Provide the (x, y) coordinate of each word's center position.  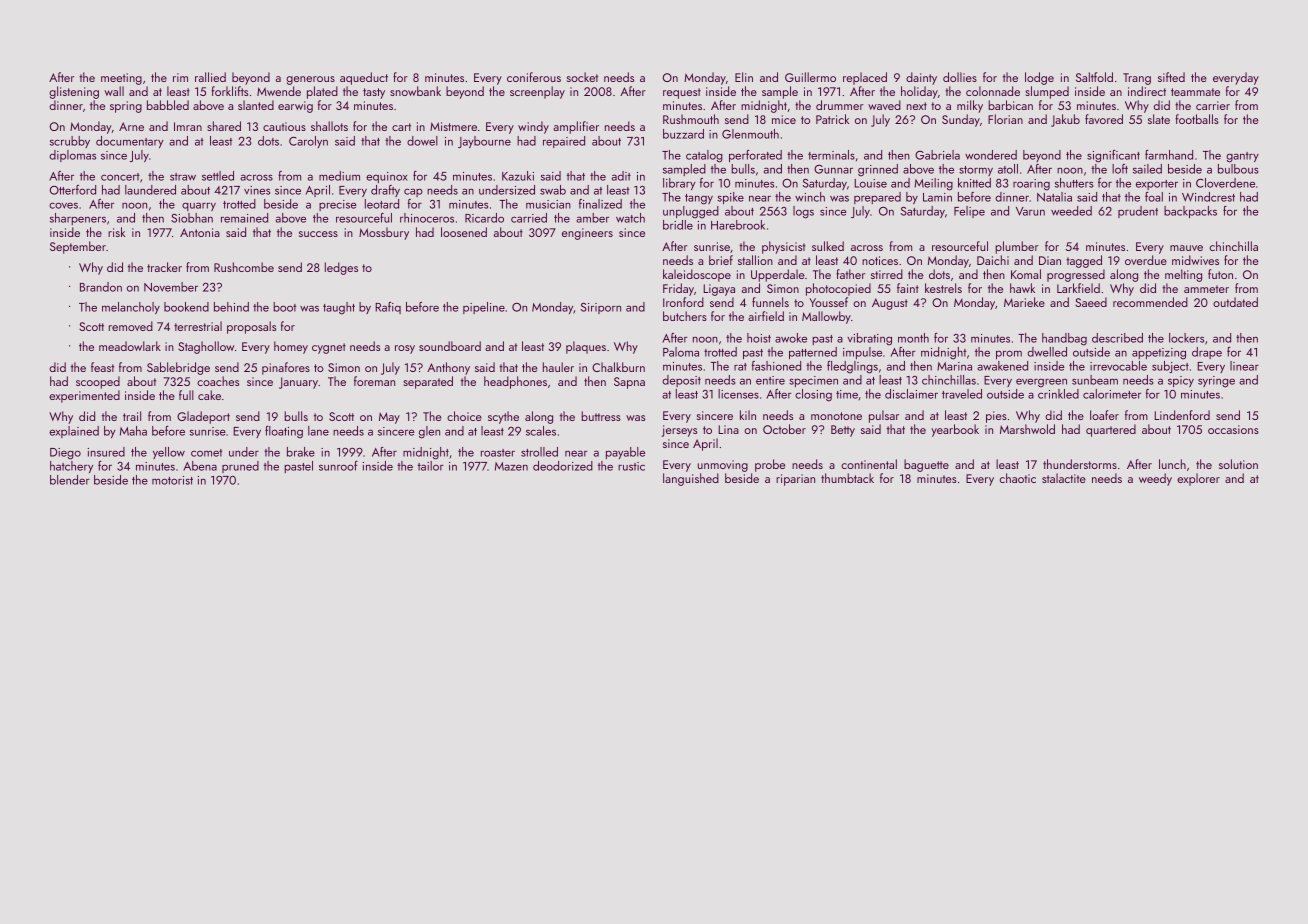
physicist (784, 247)
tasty (374, 93)
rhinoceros (427, 218)
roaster (498, 453)
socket (582, 77)
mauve (1186, 248)
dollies (960, 77)
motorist (172, 480)
